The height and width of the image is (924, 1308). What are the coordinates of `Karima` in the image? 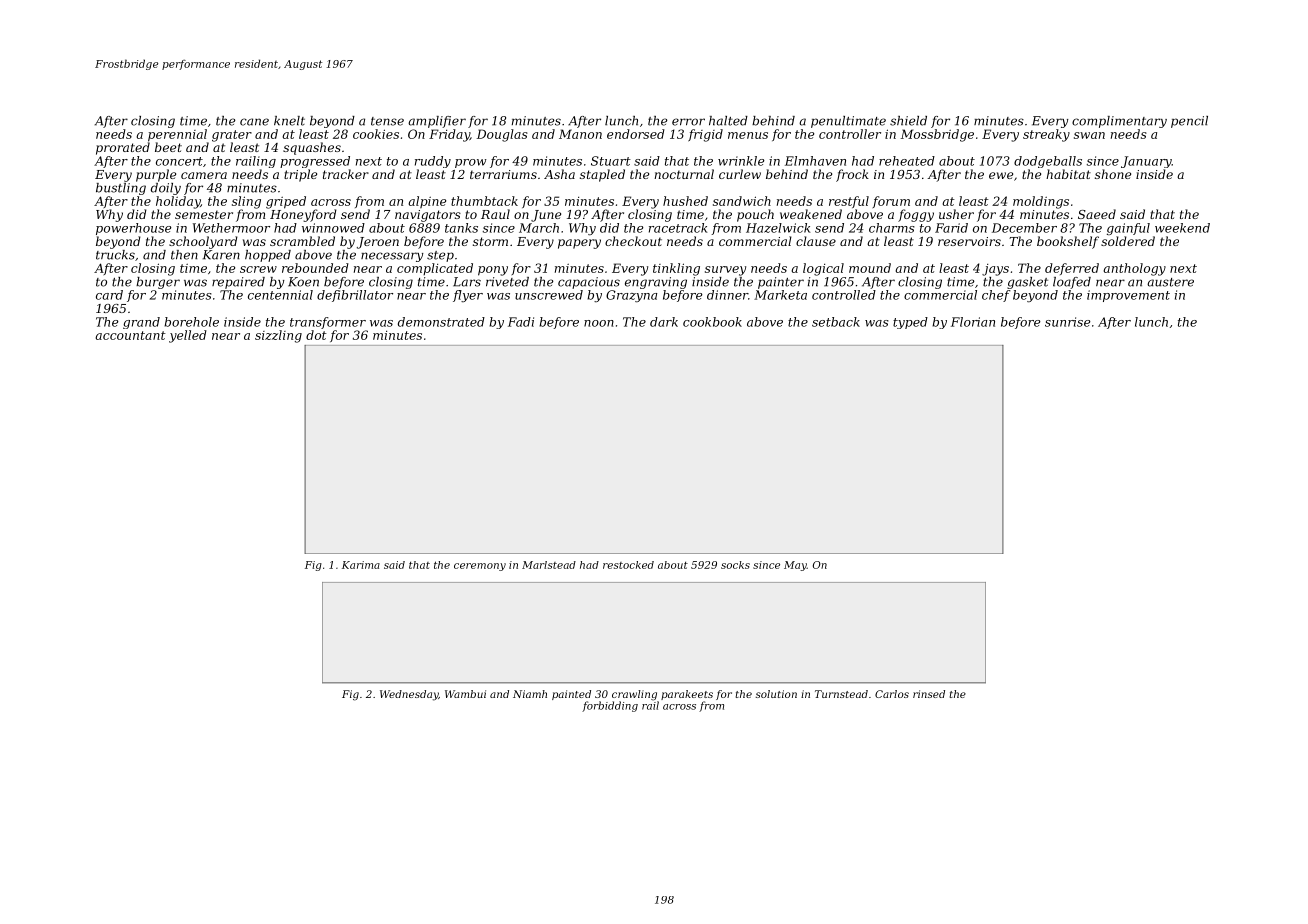 It's located at (361, 565).
